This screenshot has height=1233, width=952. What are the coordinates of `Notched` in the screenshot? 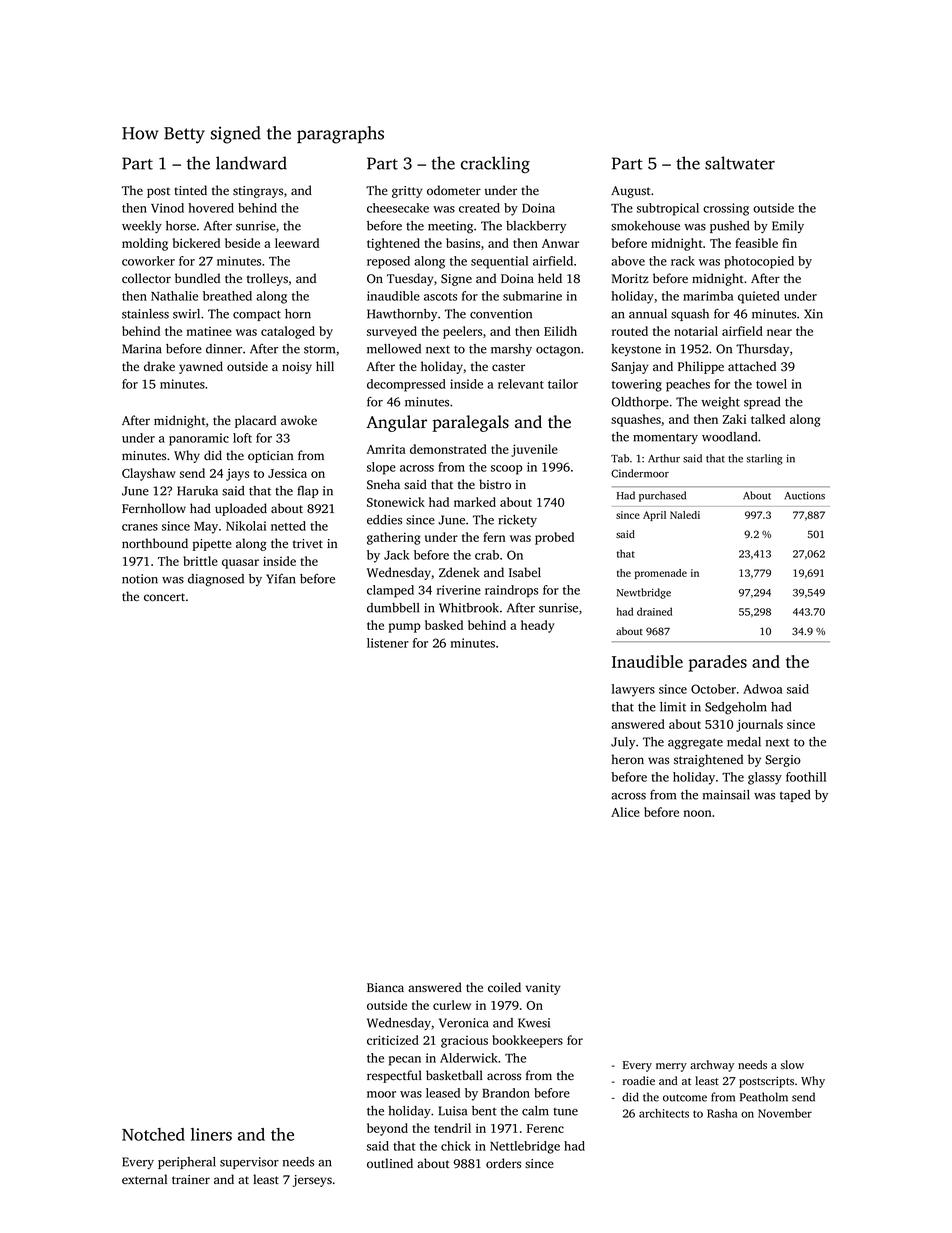 It's located at (153, 1134).
